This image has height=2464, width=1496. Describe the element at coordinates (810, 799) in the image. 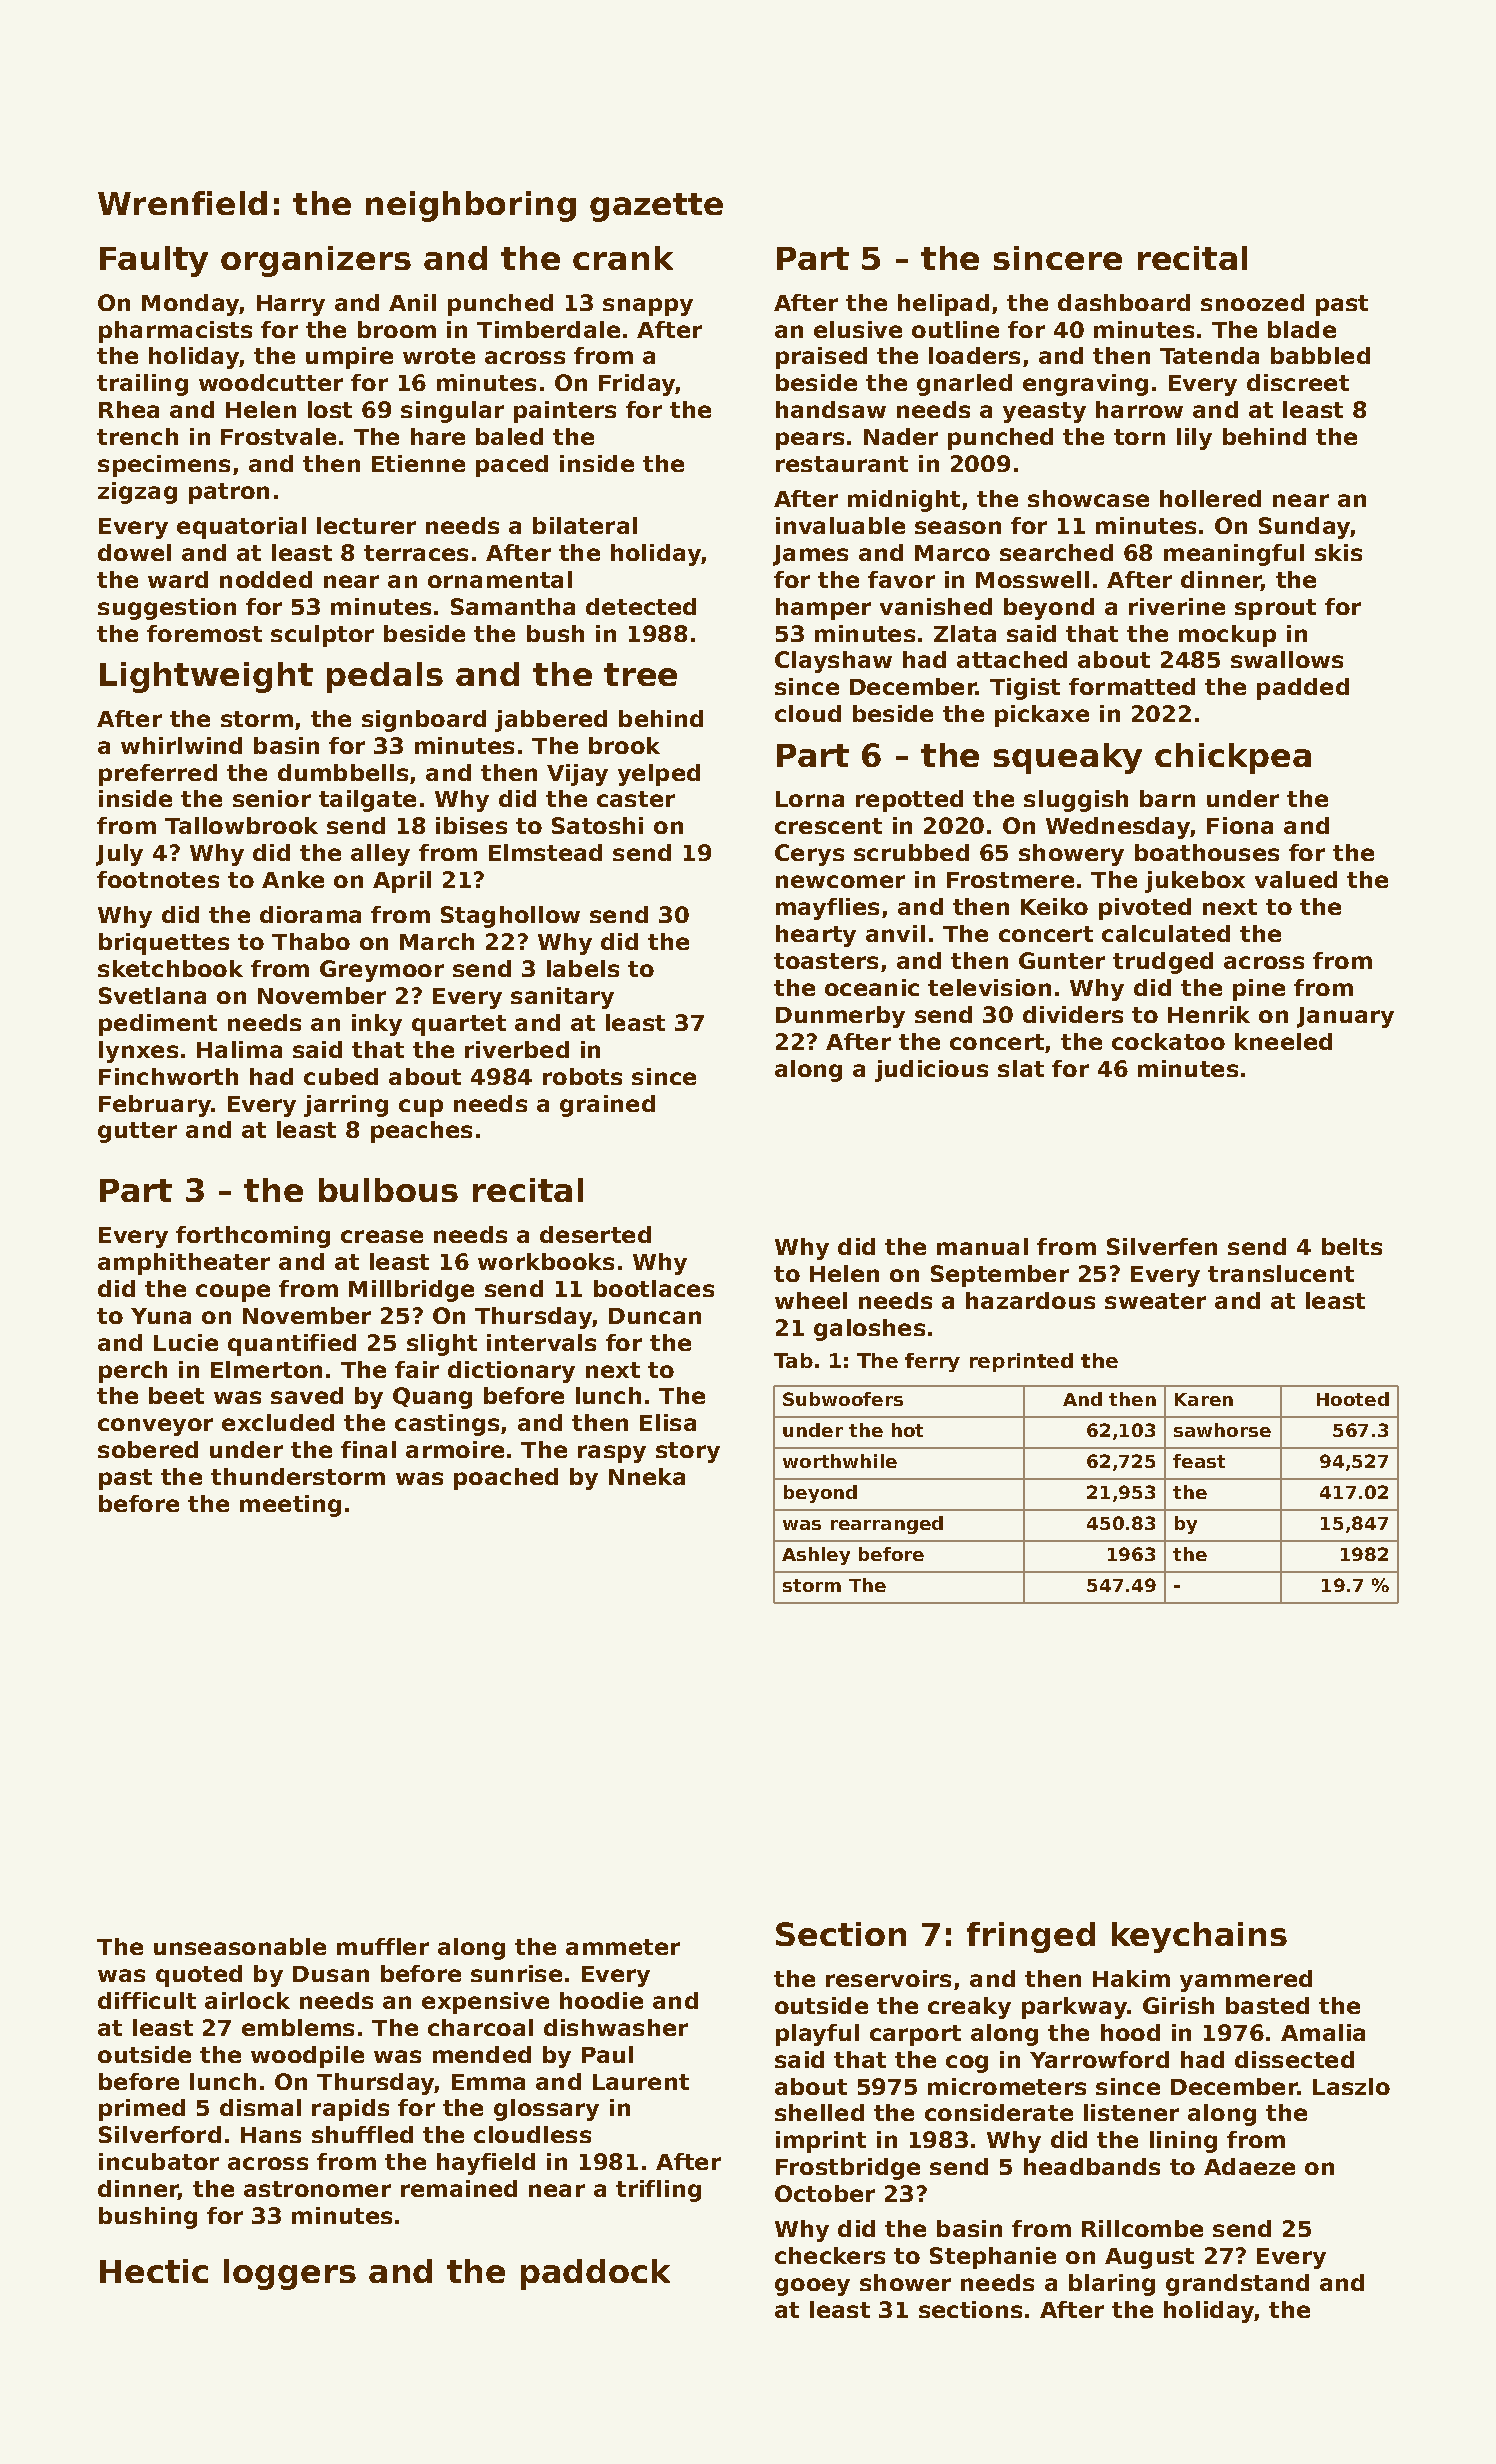

I see `Lorna` at that location.
